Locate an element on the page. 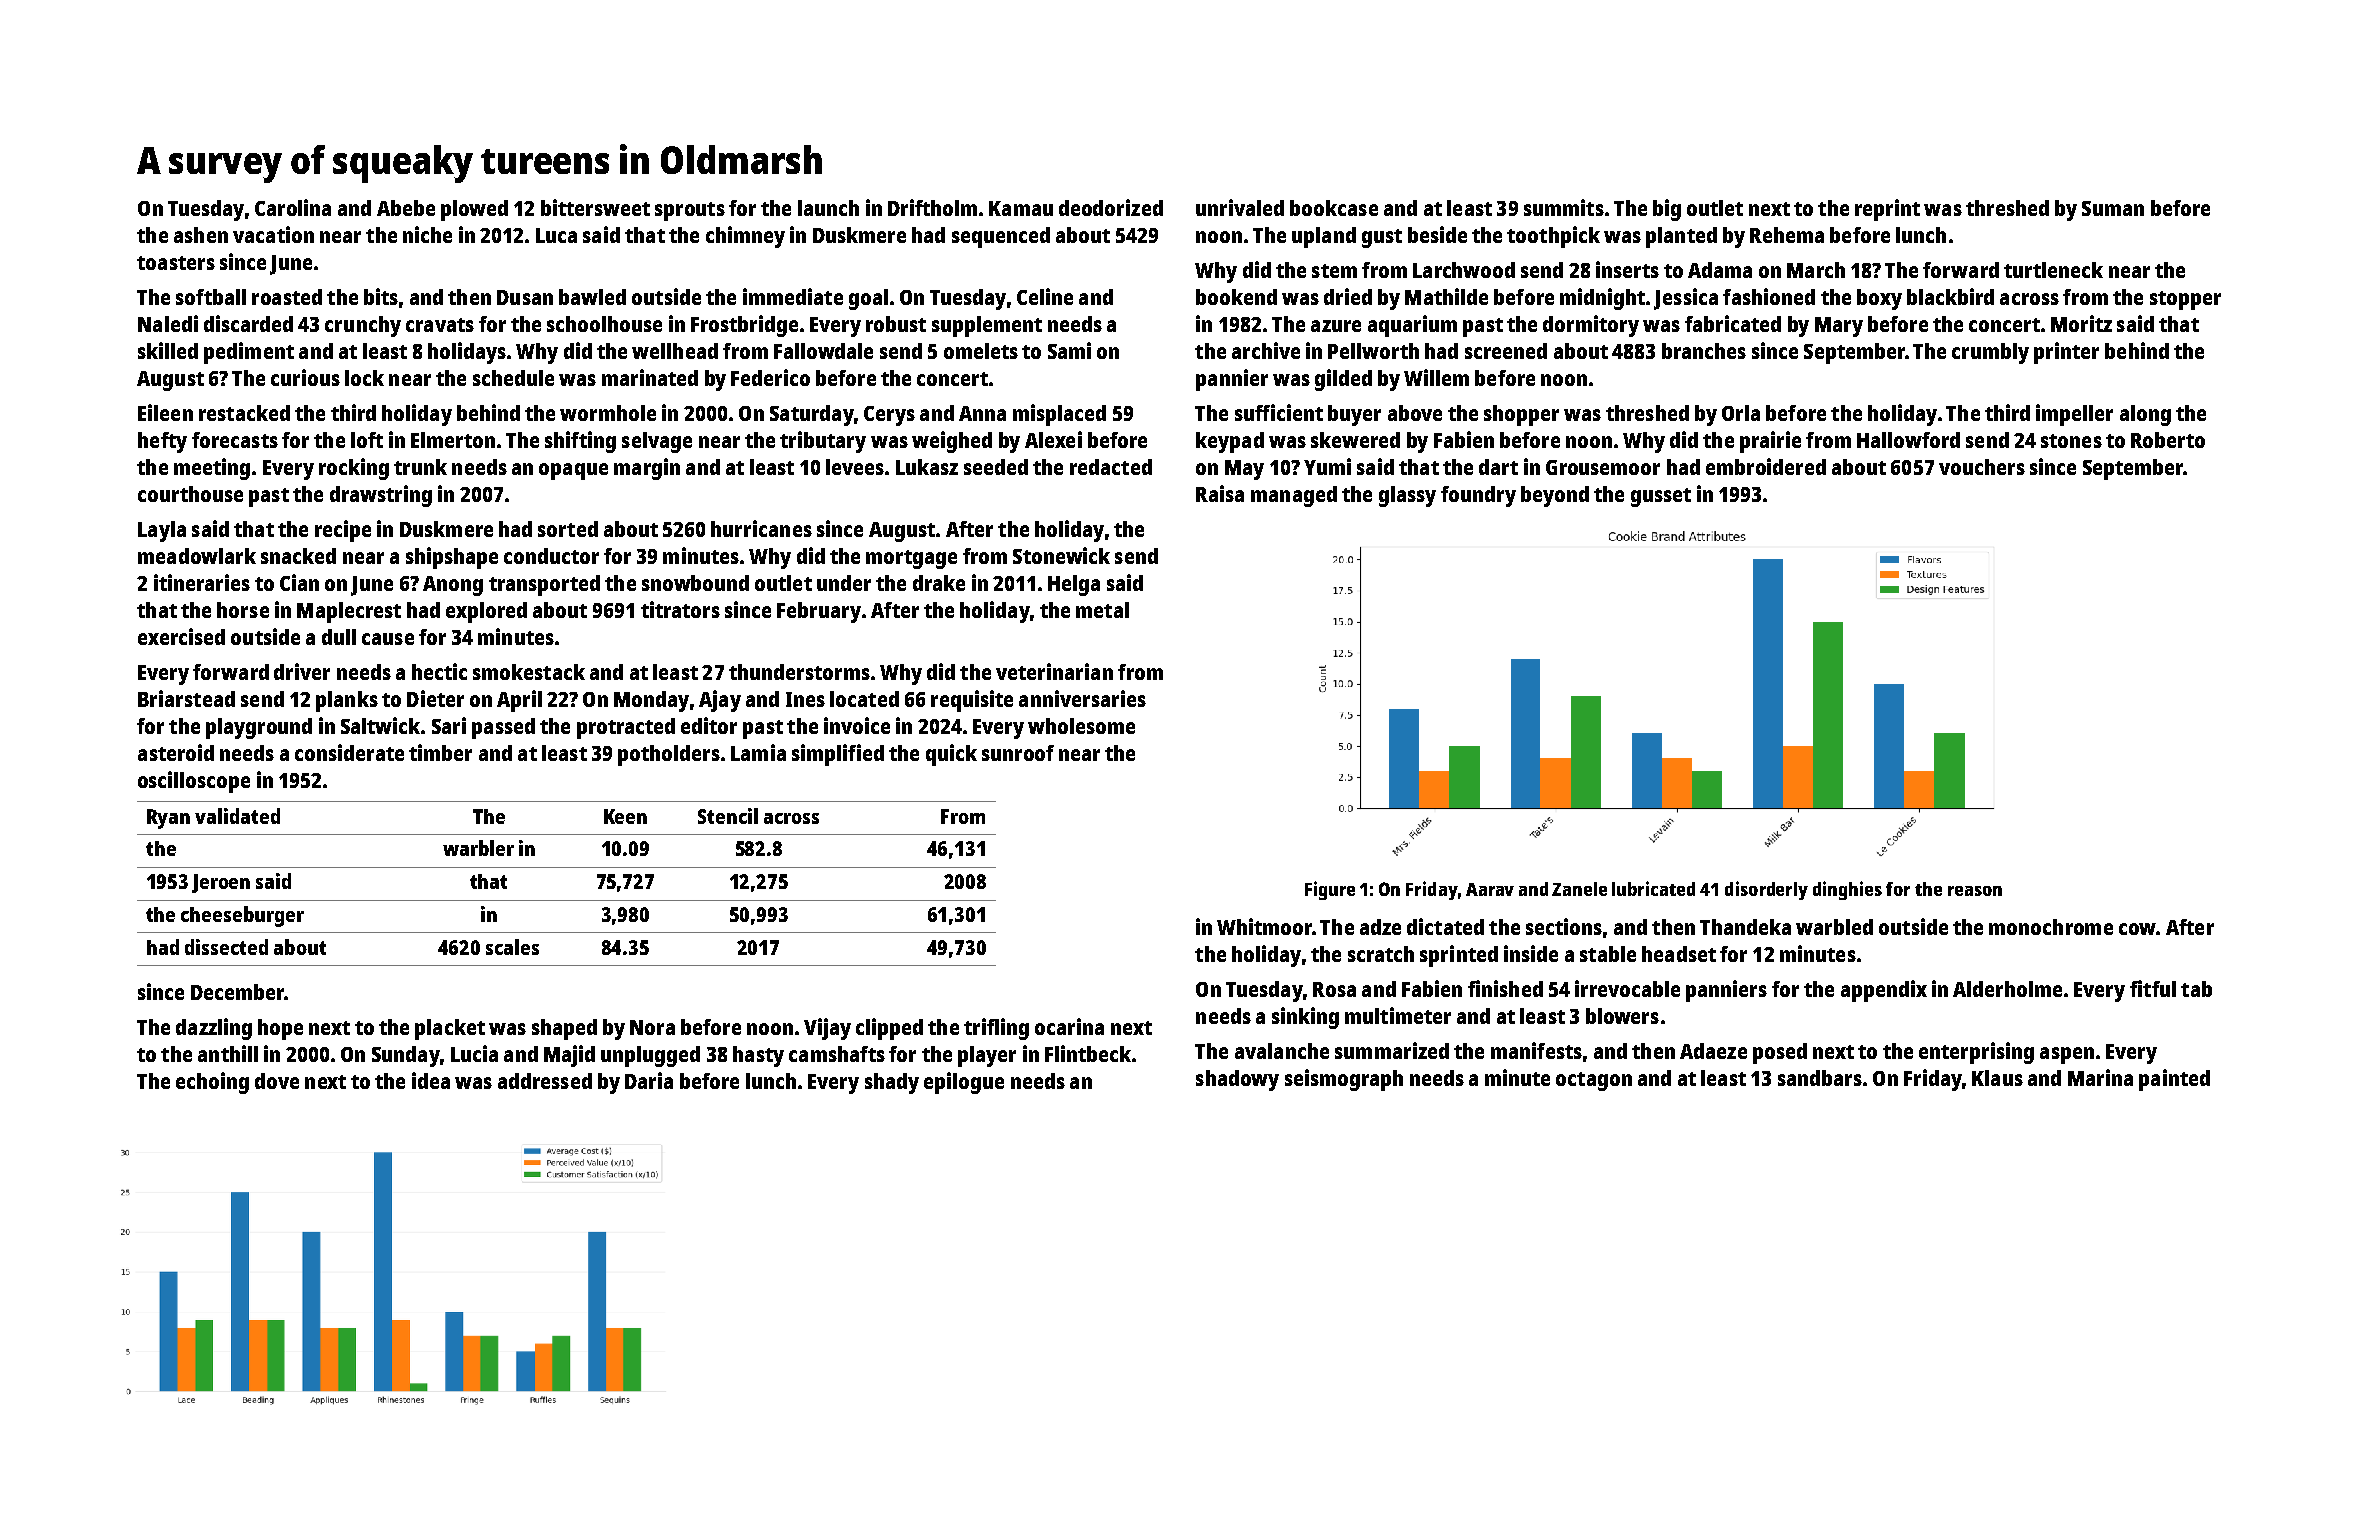 The image size is (2363, 1529). Suman is located at coordinates (2113, 208).
